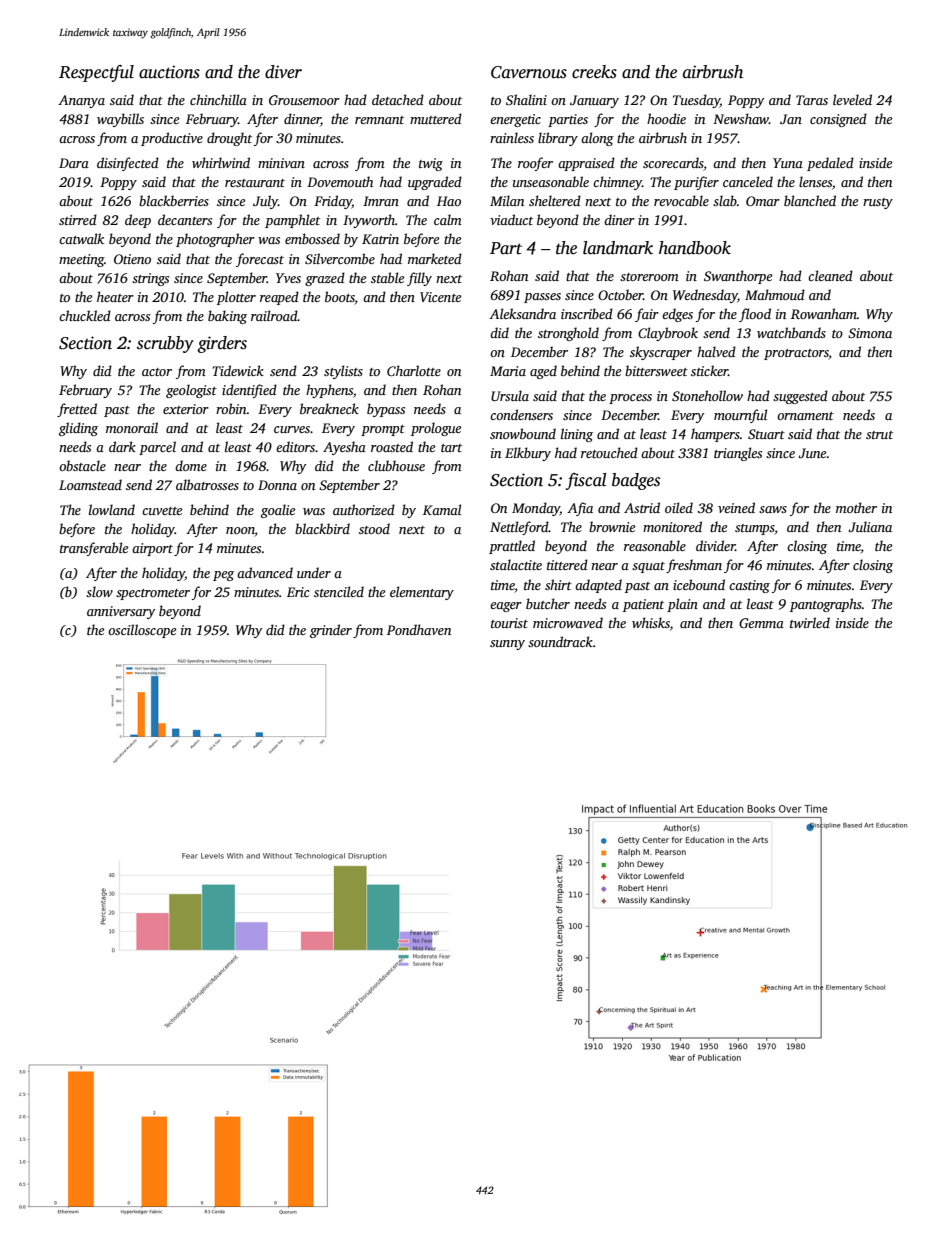 This screenshot has height=1233, width=952. Describe the element at coordinates (112, 509) in the screenshot. I see `lowland` at that location.
